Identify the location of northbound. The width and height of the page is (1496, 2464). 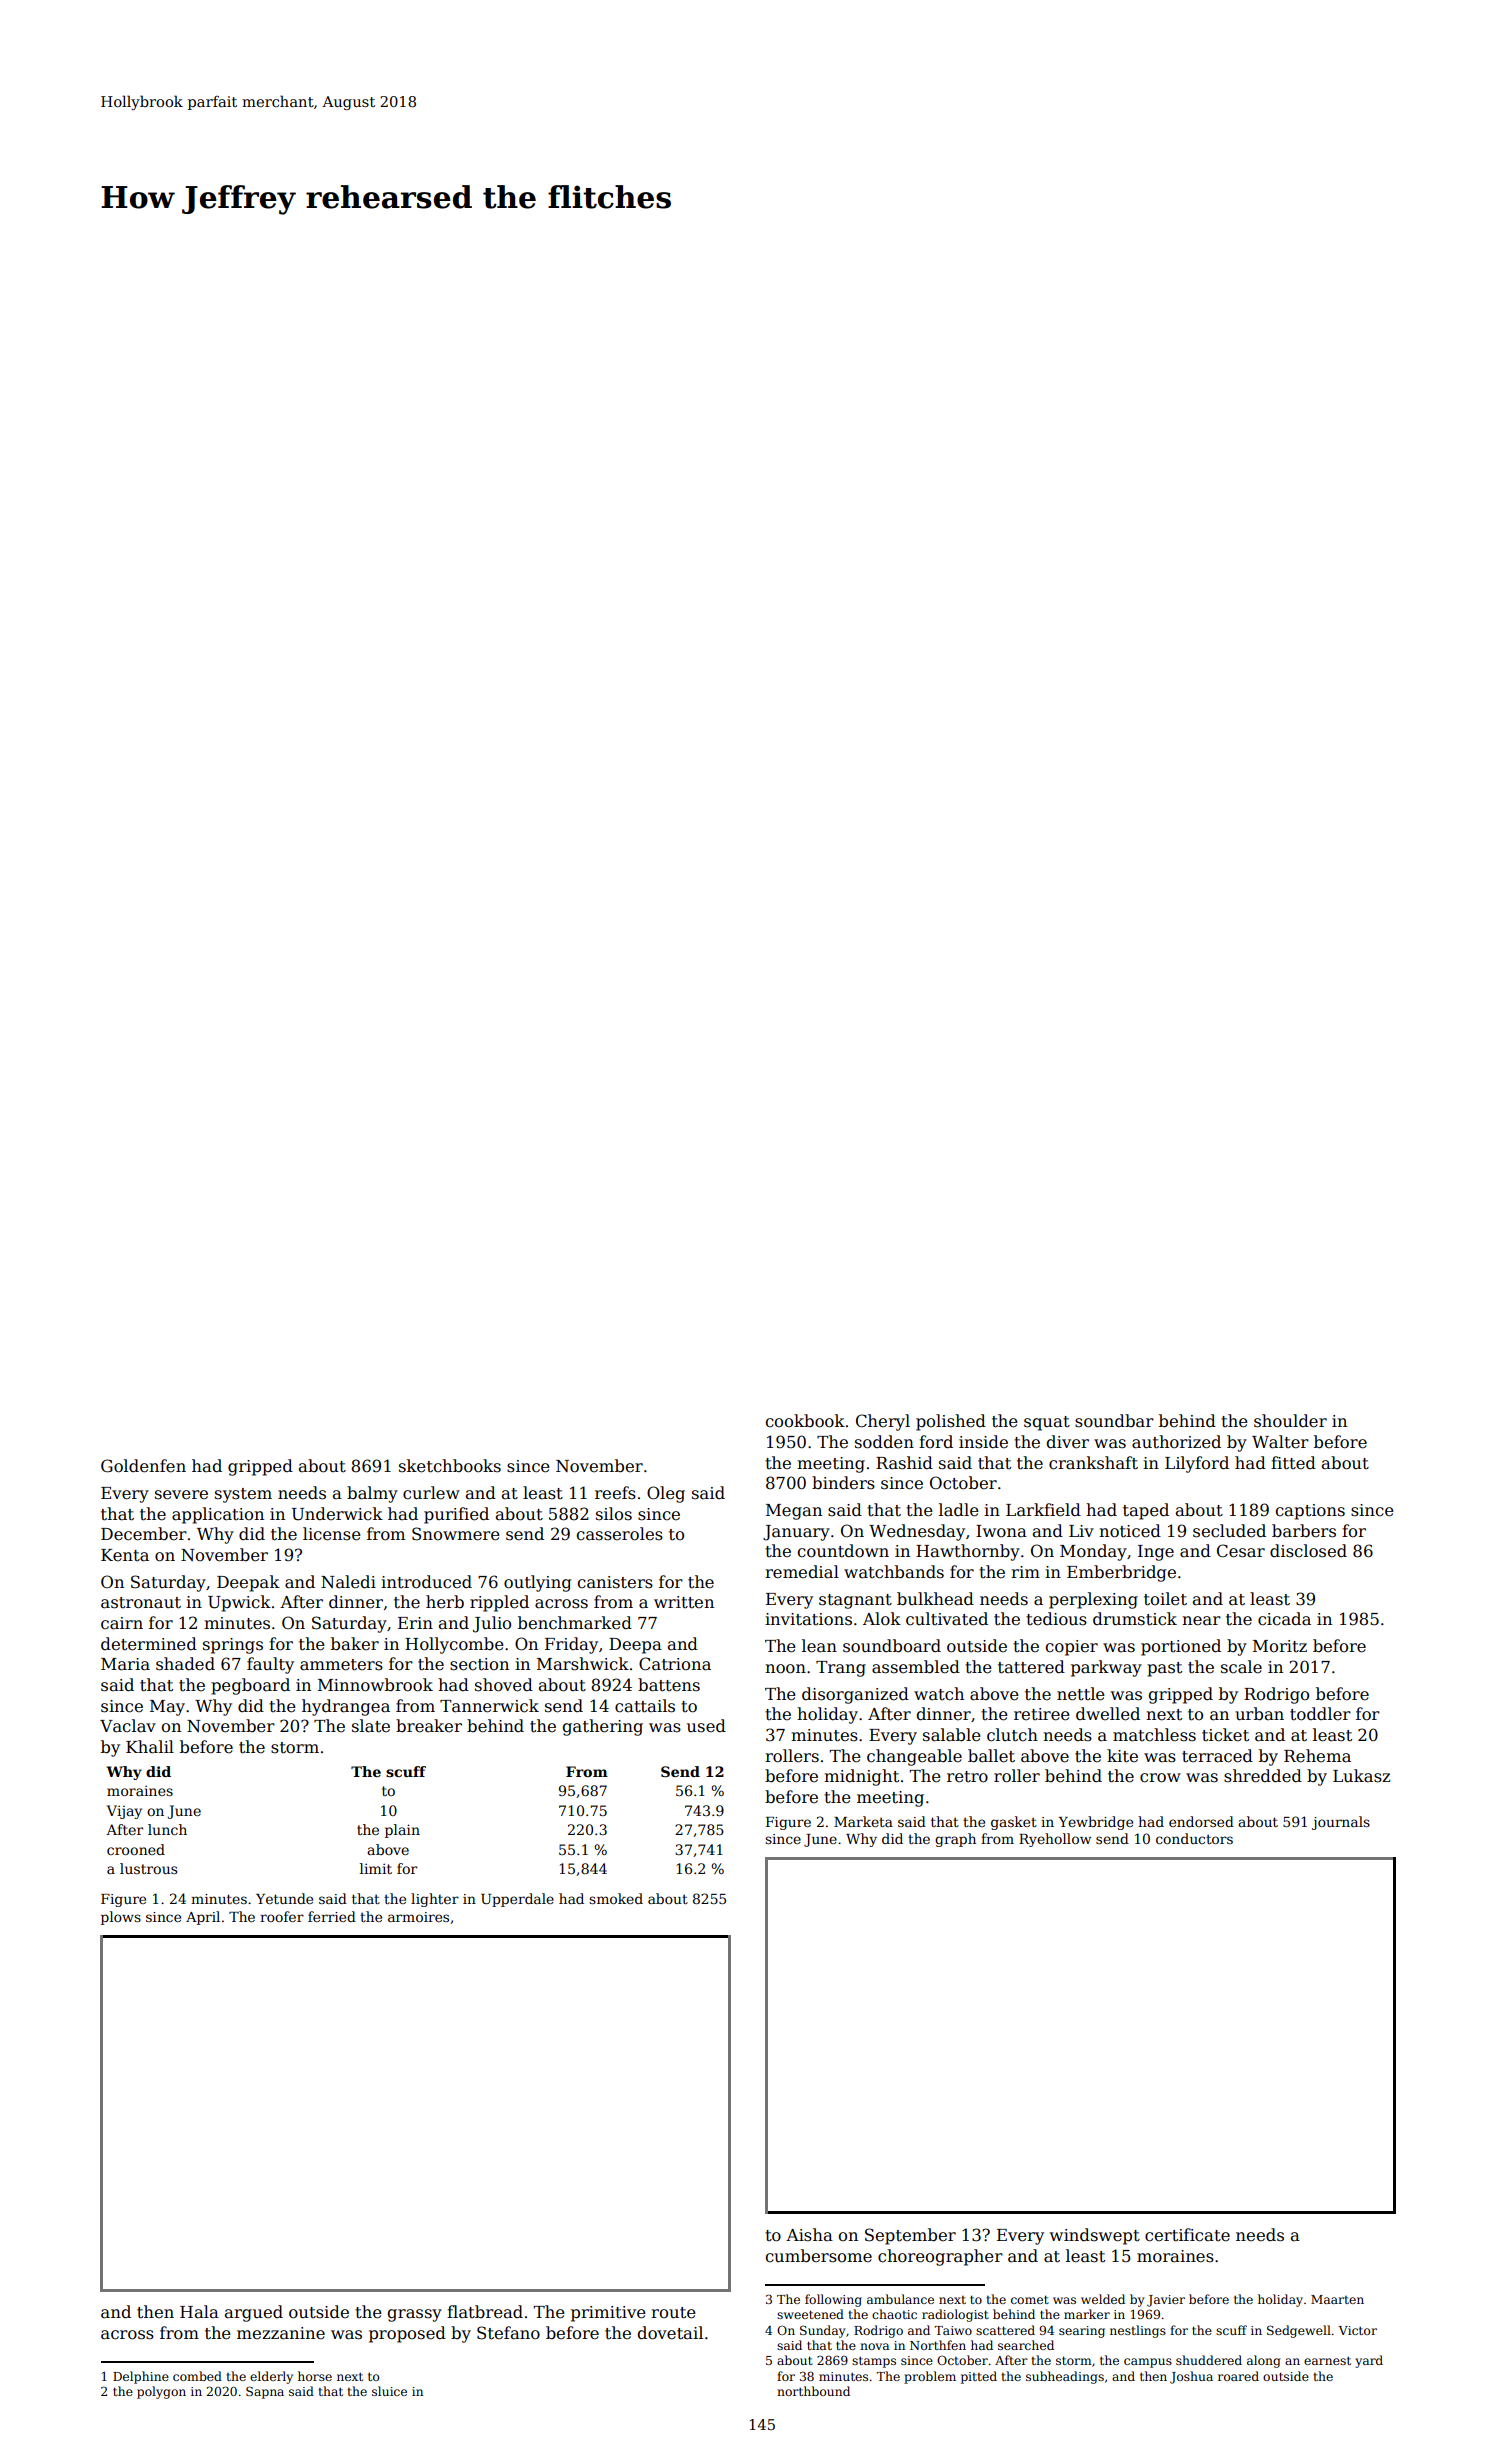
(813, 2391).
